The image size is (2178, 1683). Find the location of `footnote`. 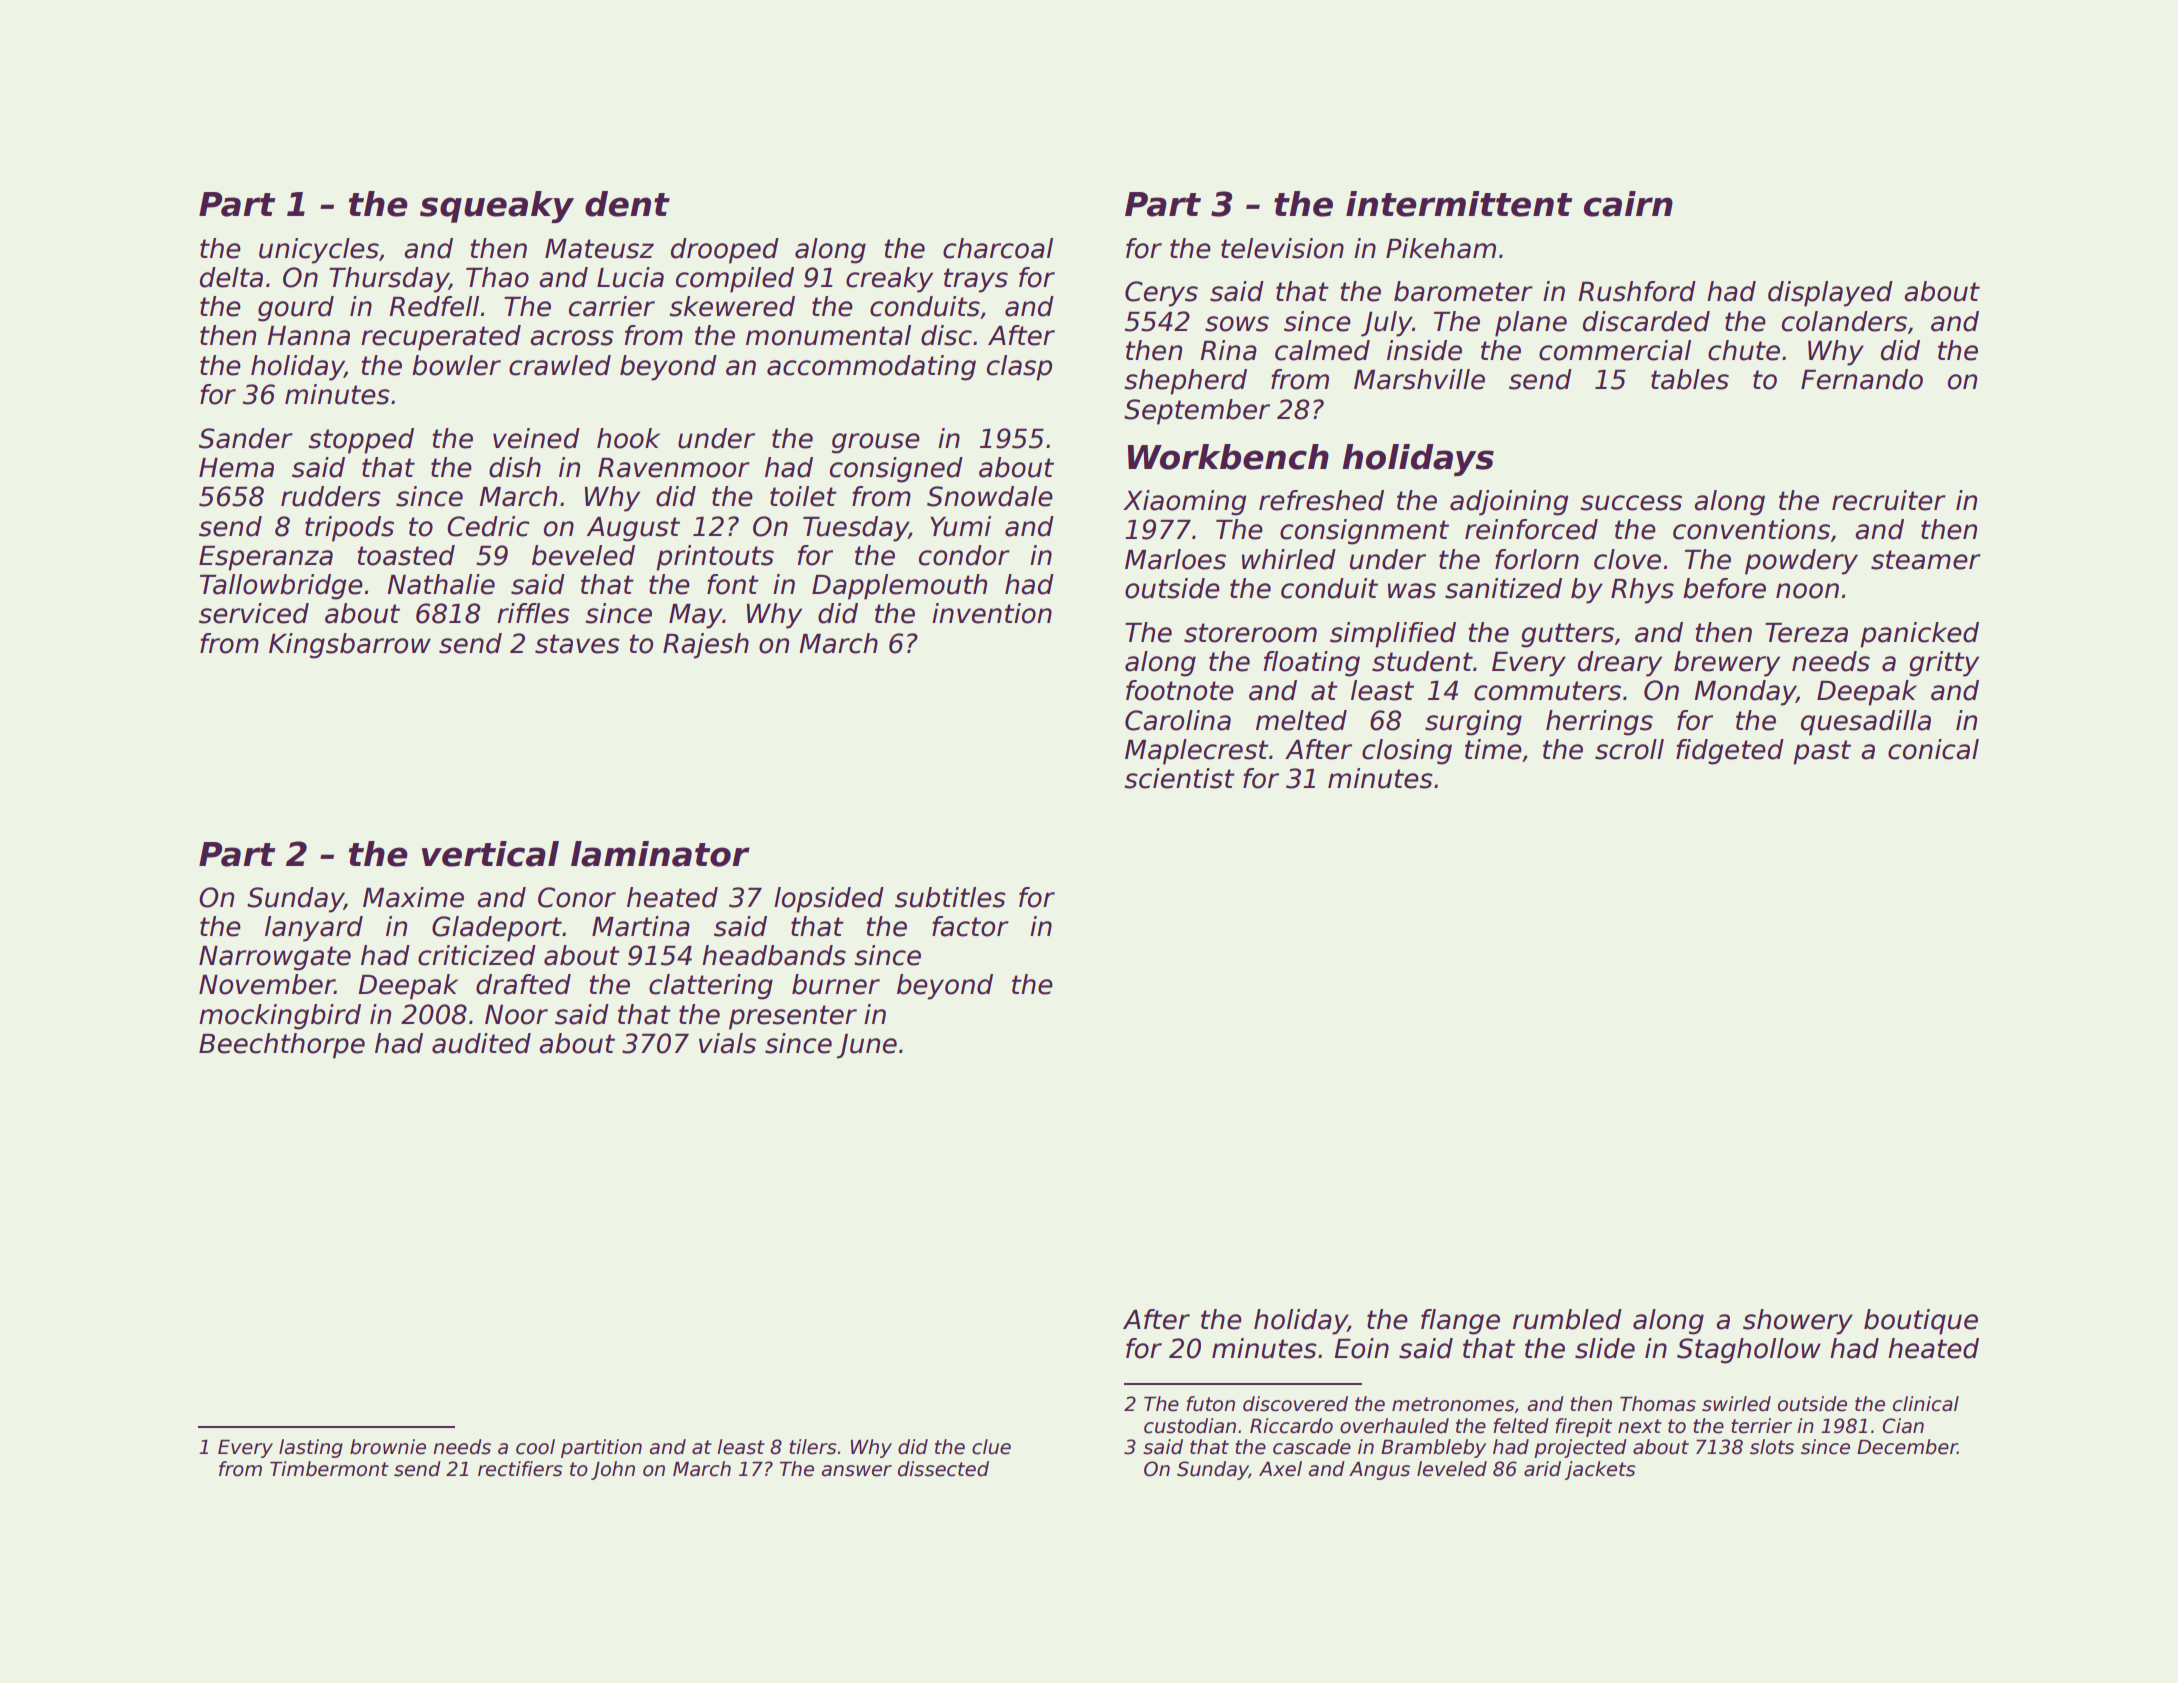

footnote is located at coordinates (1180, 690).
